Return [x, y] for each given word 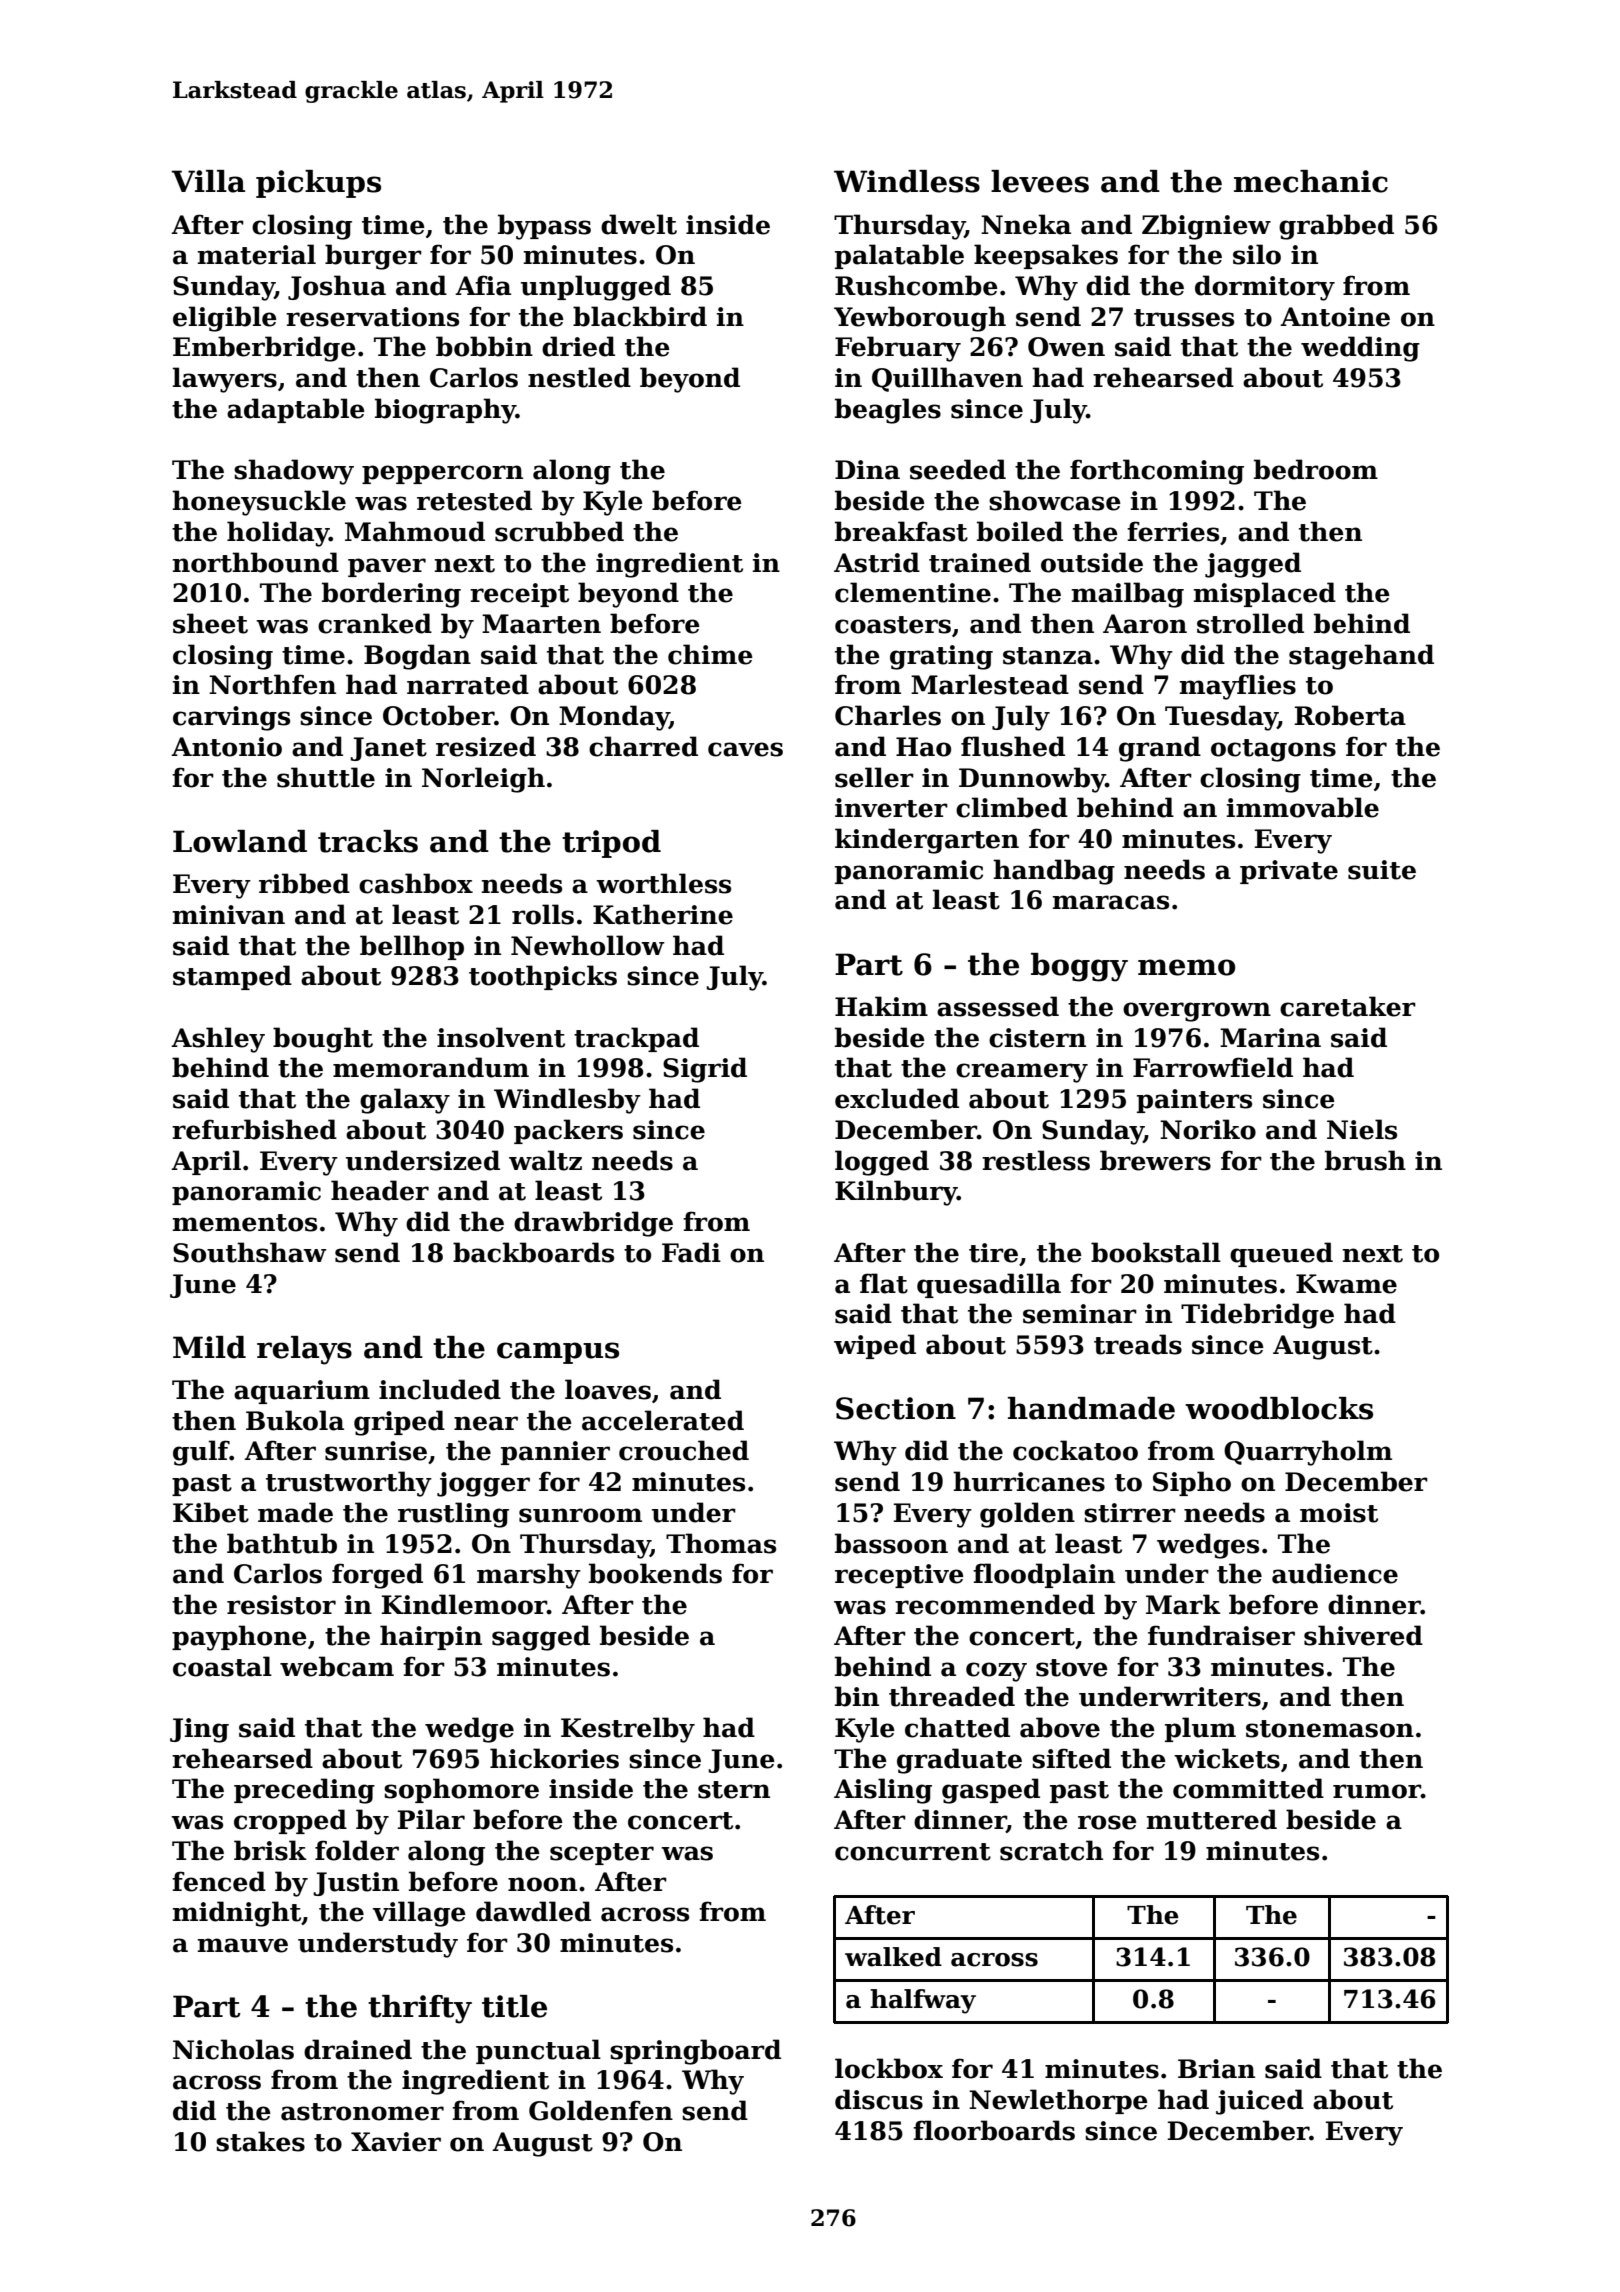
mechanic [1311, 181]
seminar [1080, 1314]
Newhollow [588, 945]
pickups [318, 184]
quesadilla [989, 1285]
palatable [899, 256]
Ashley [218, 1040]
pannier [555, 1453]
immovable [1303, 807]
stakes [260, 2141]
